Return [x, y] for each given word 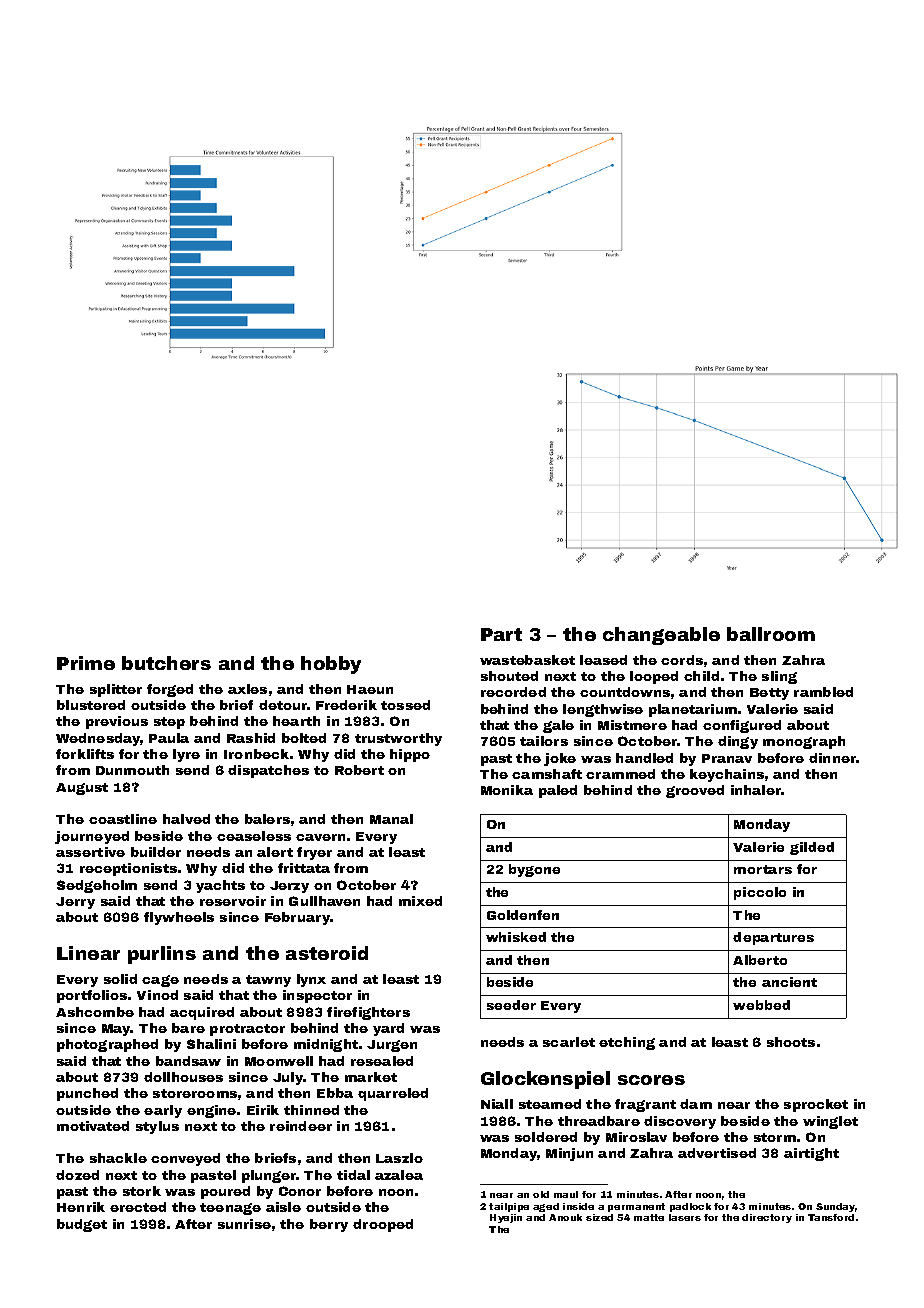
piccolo [760, 893]
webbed [761, 1005]
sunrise [244, 1224]
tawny [268, 981]
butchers [166, 663]
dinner [832, 758]
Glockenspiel [545, 1080]
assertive [90, 852]
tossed [405, 705]
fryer [314, 853]
